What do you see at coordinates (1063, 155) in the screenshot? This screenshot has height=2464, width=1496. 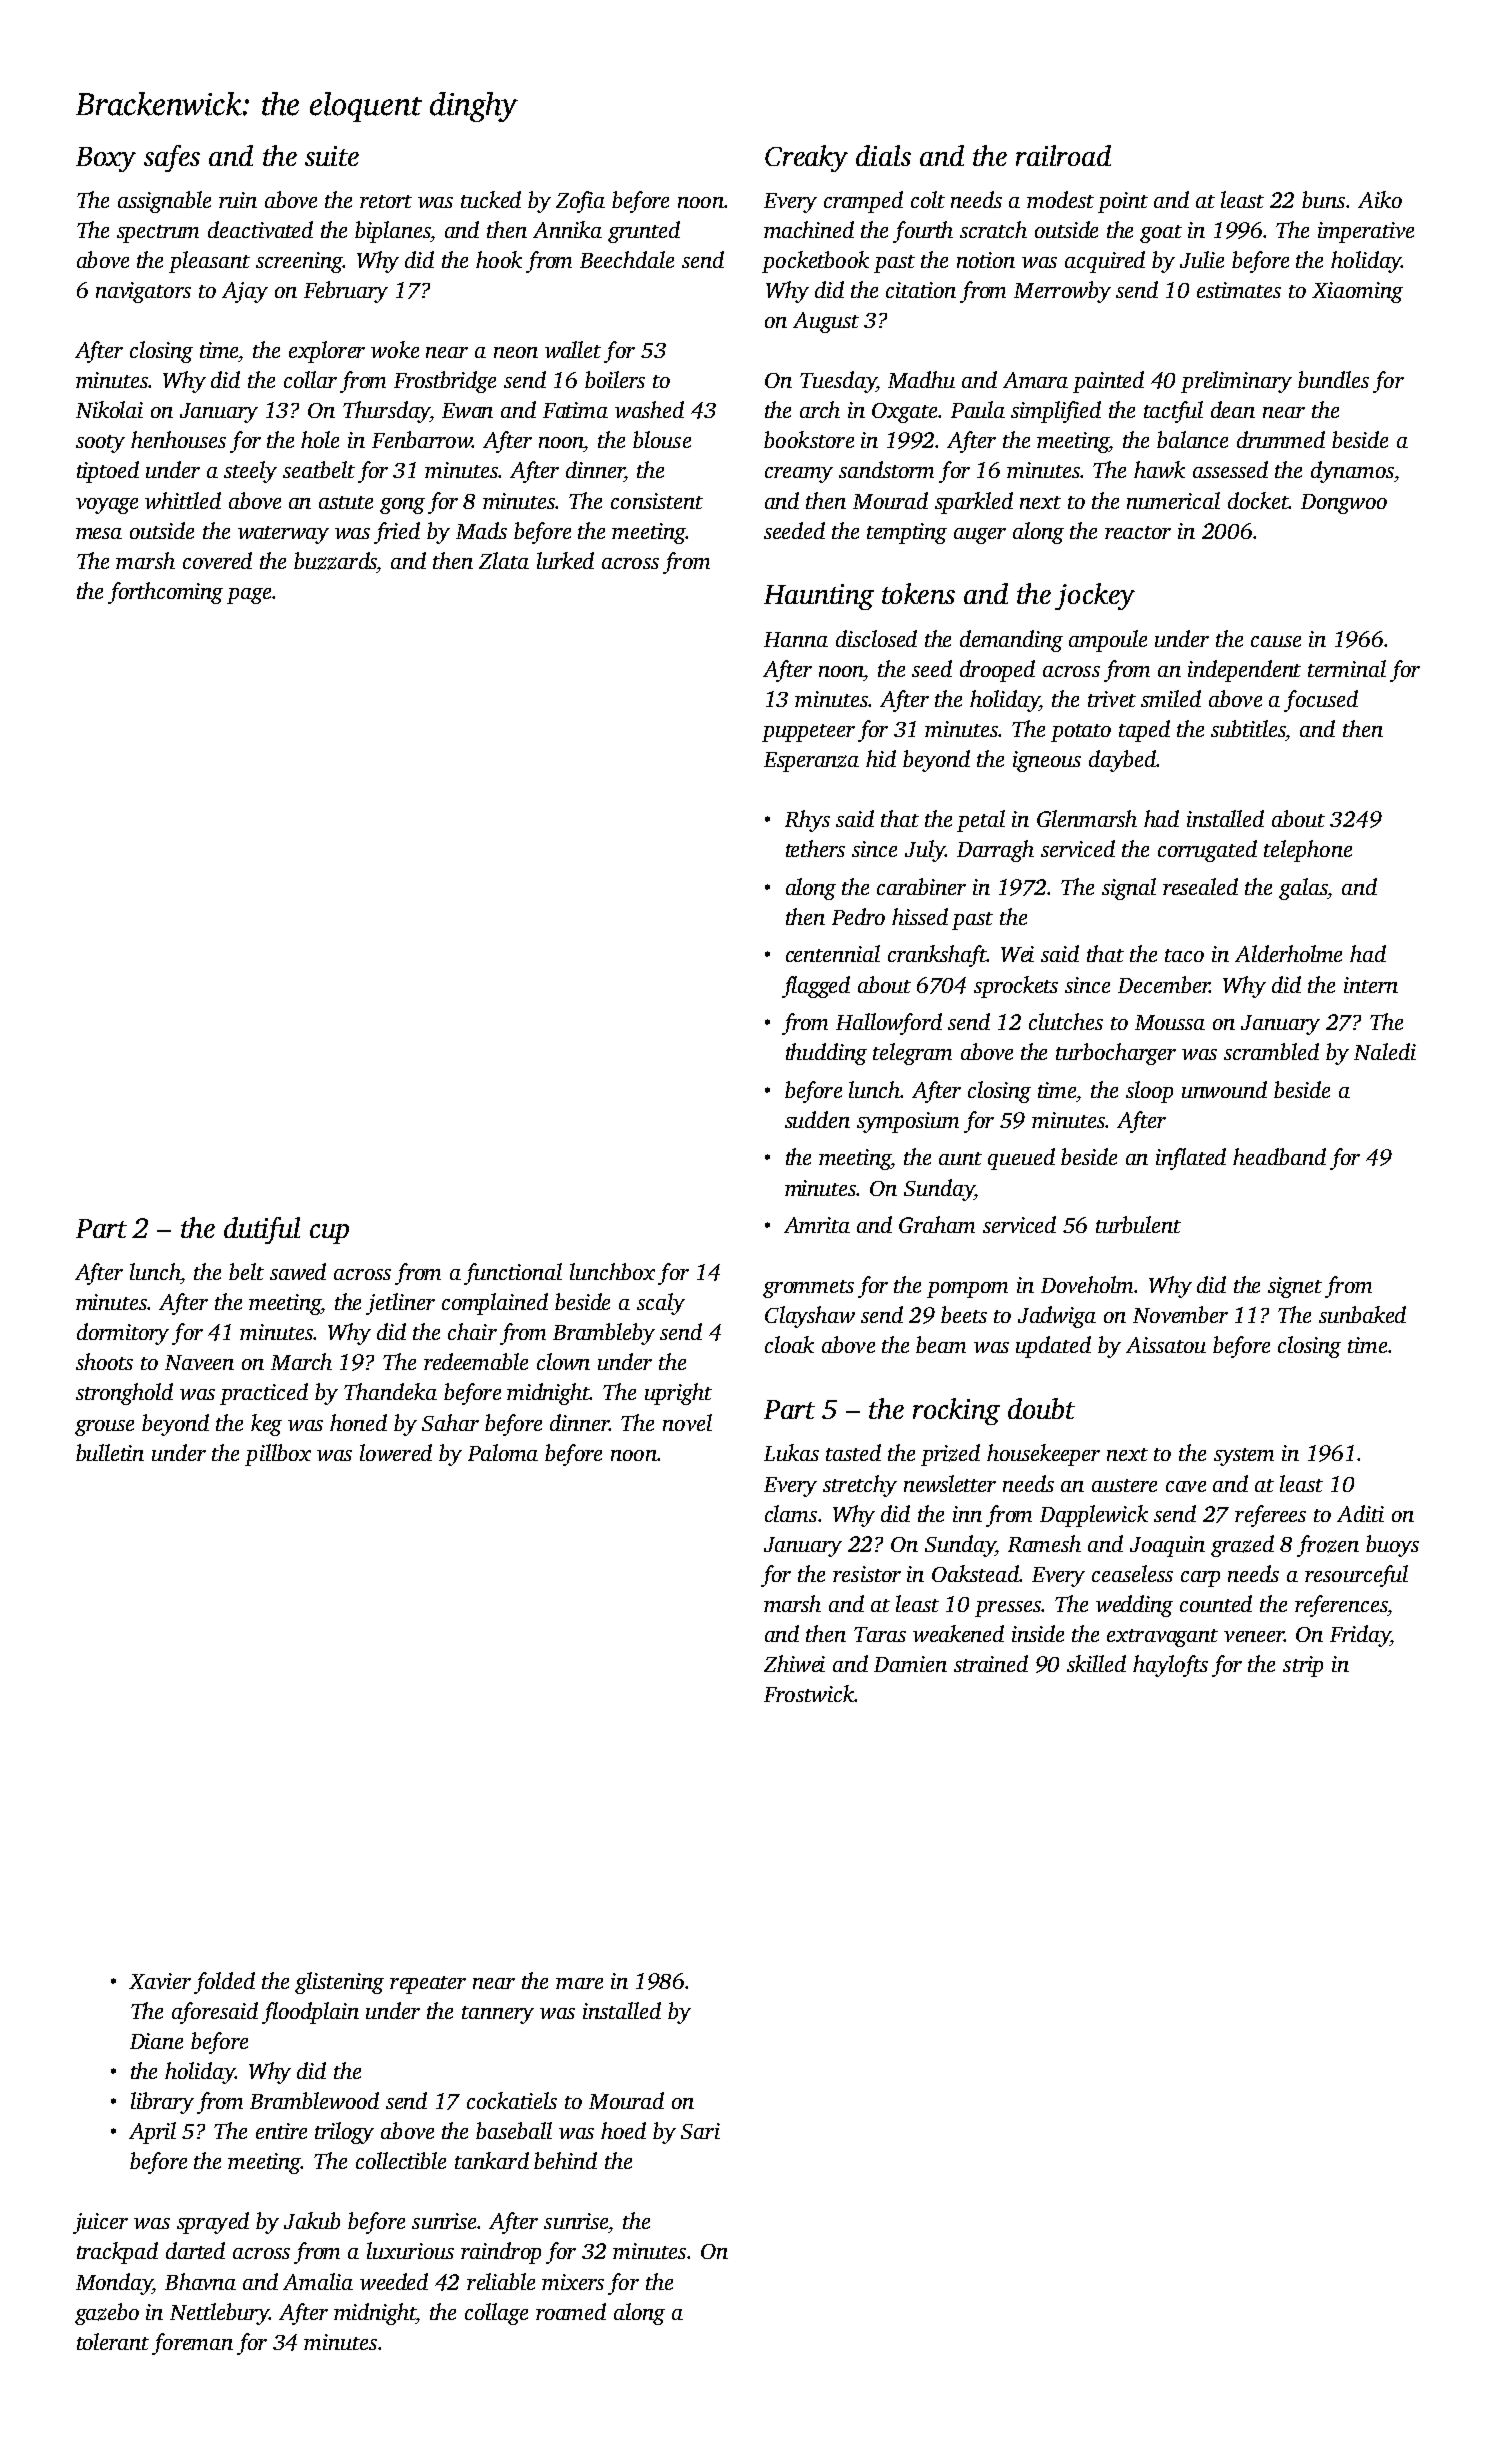 I see `railroad` at bounding box center [1063, 155].
